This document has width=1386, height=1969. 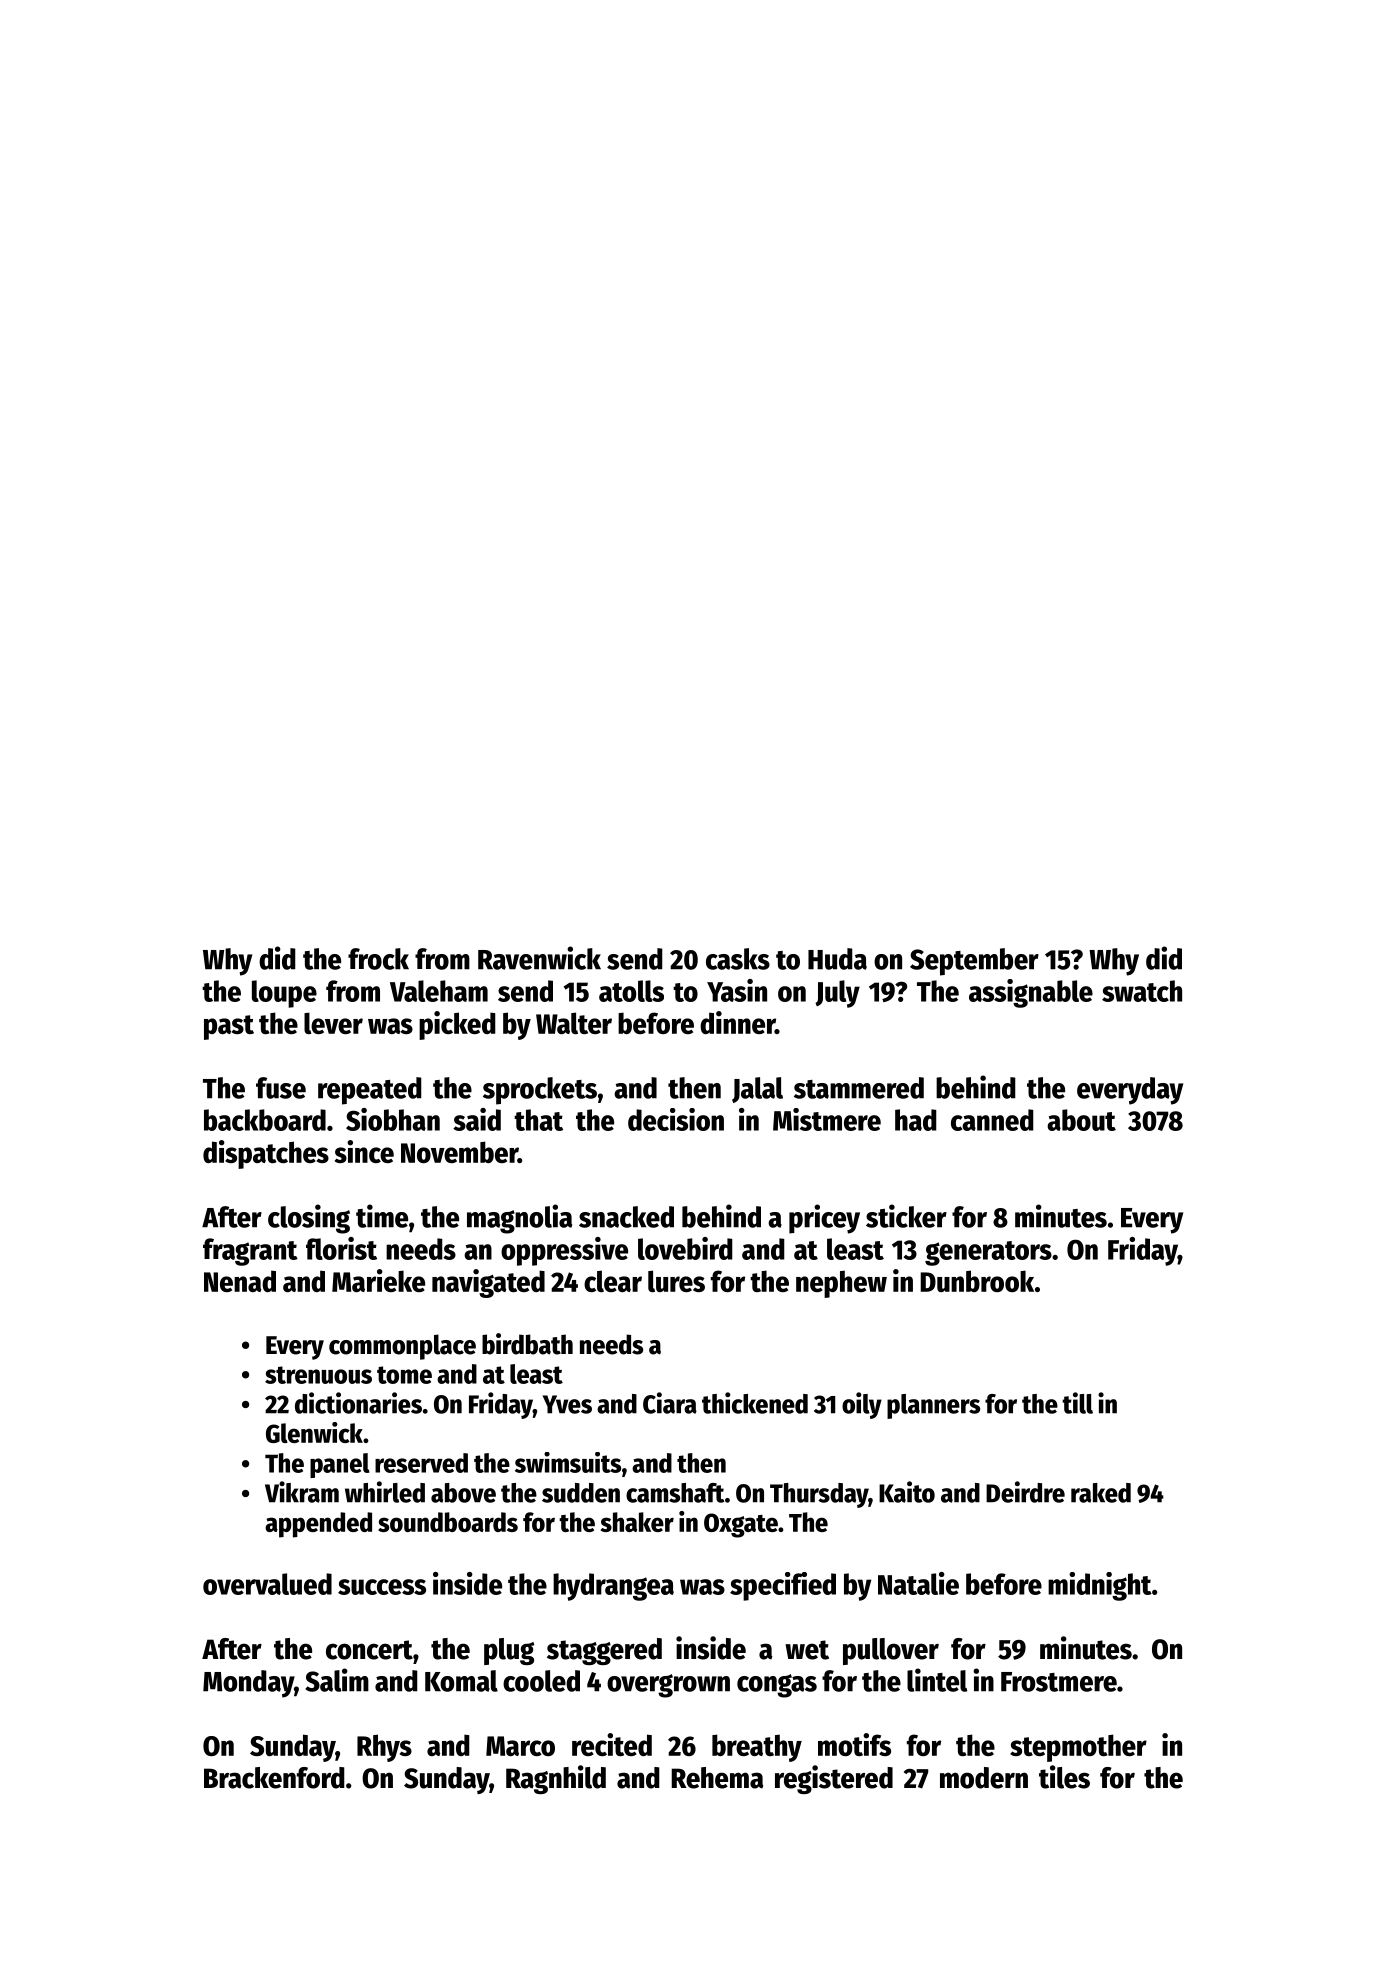 I want to click on casks, so click(x=738, y=959).
